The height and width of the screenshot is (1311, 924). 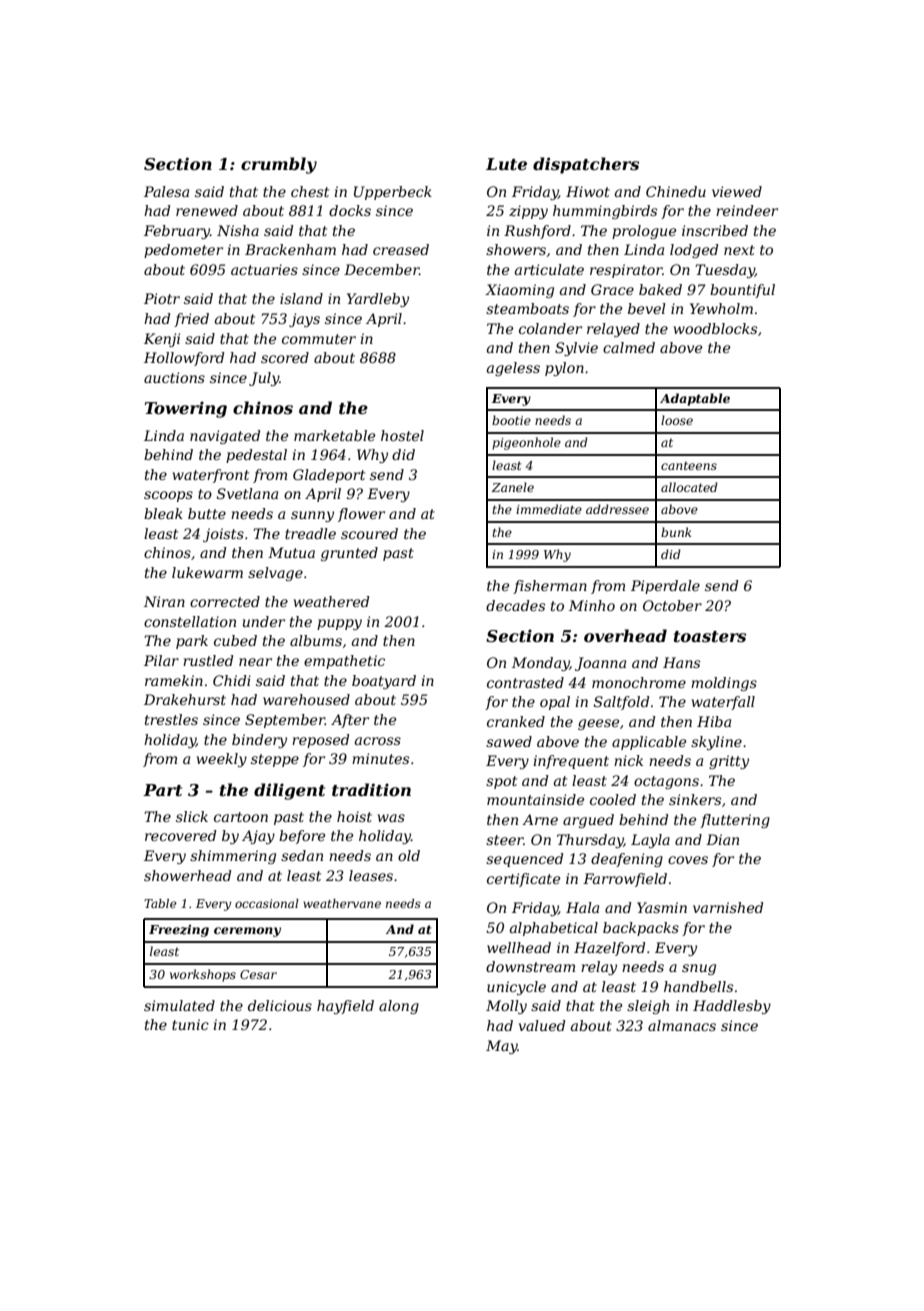 What do you see at coordinates (724, 684) in the screenshot?
I see `moldings` at bounding box center [724, 684].
